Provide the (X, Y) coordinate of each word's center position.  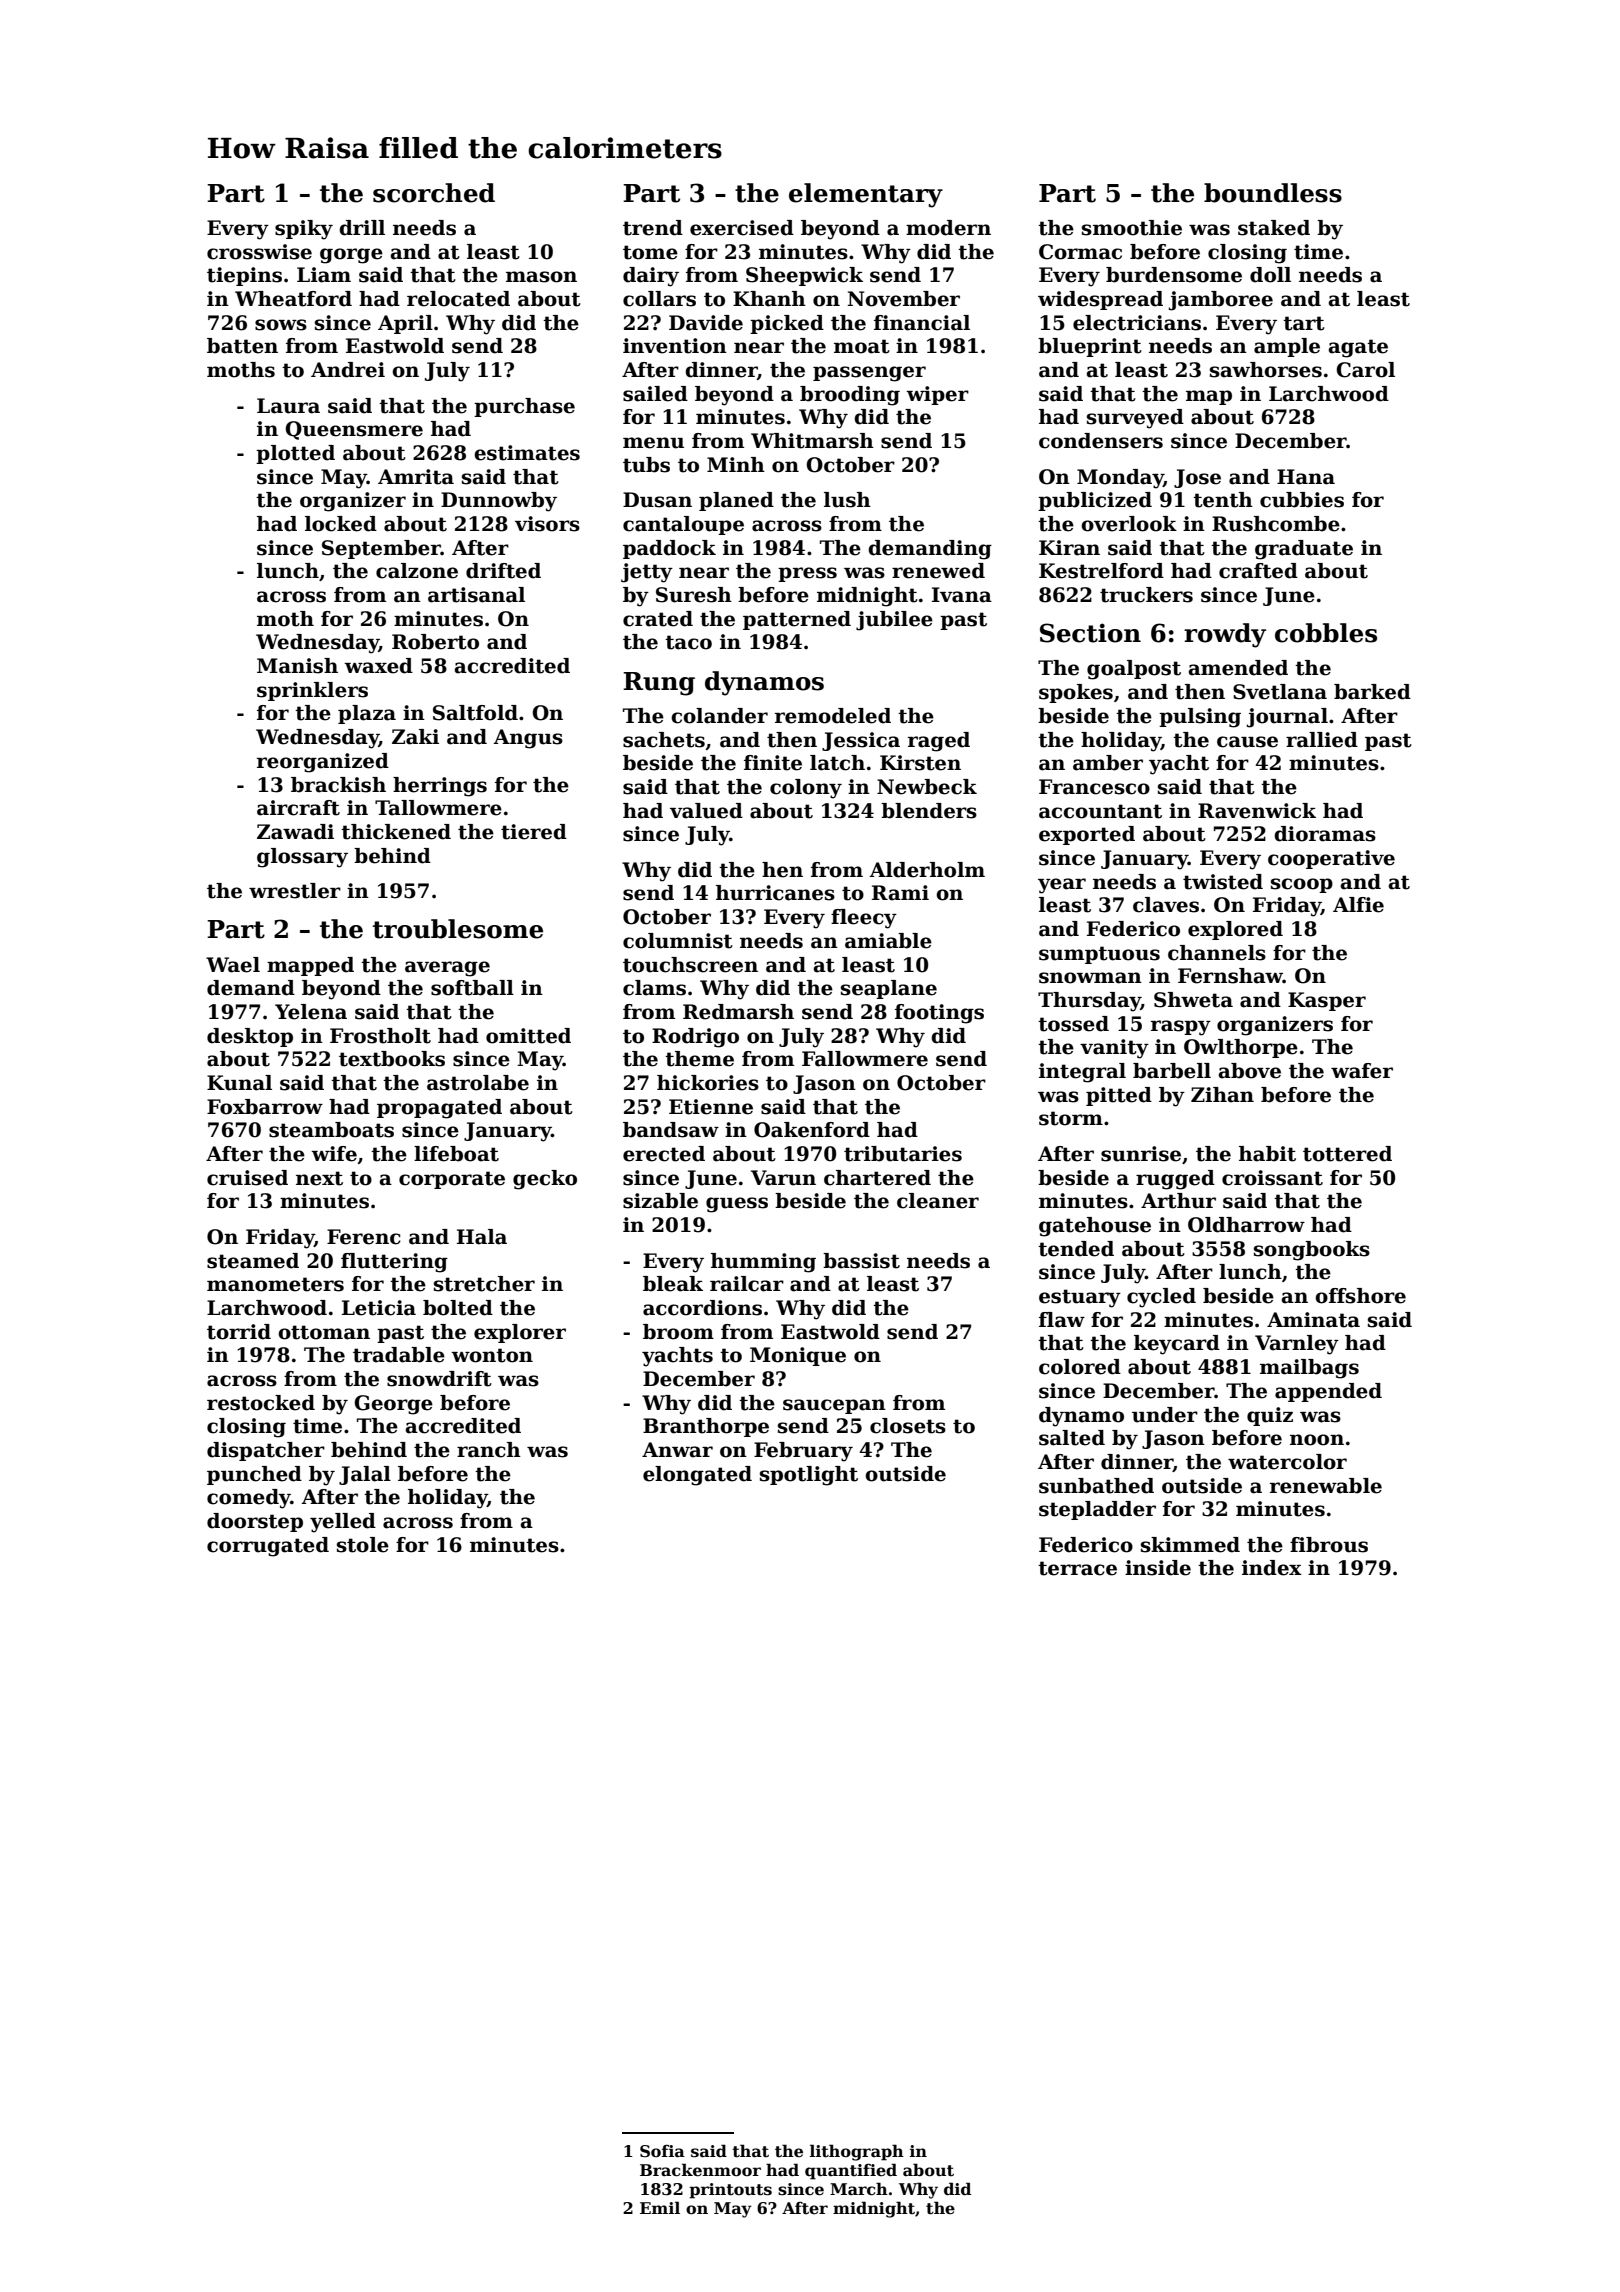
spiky (304, 230)
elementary (866, 195)
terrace (1077, 1568)
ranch (489, 1450)
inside (1158, 1568)
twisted (1223, 882)
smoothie (1132, 228)
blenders (929, 811)
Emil (660, 2207)
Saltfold (475, 713)
